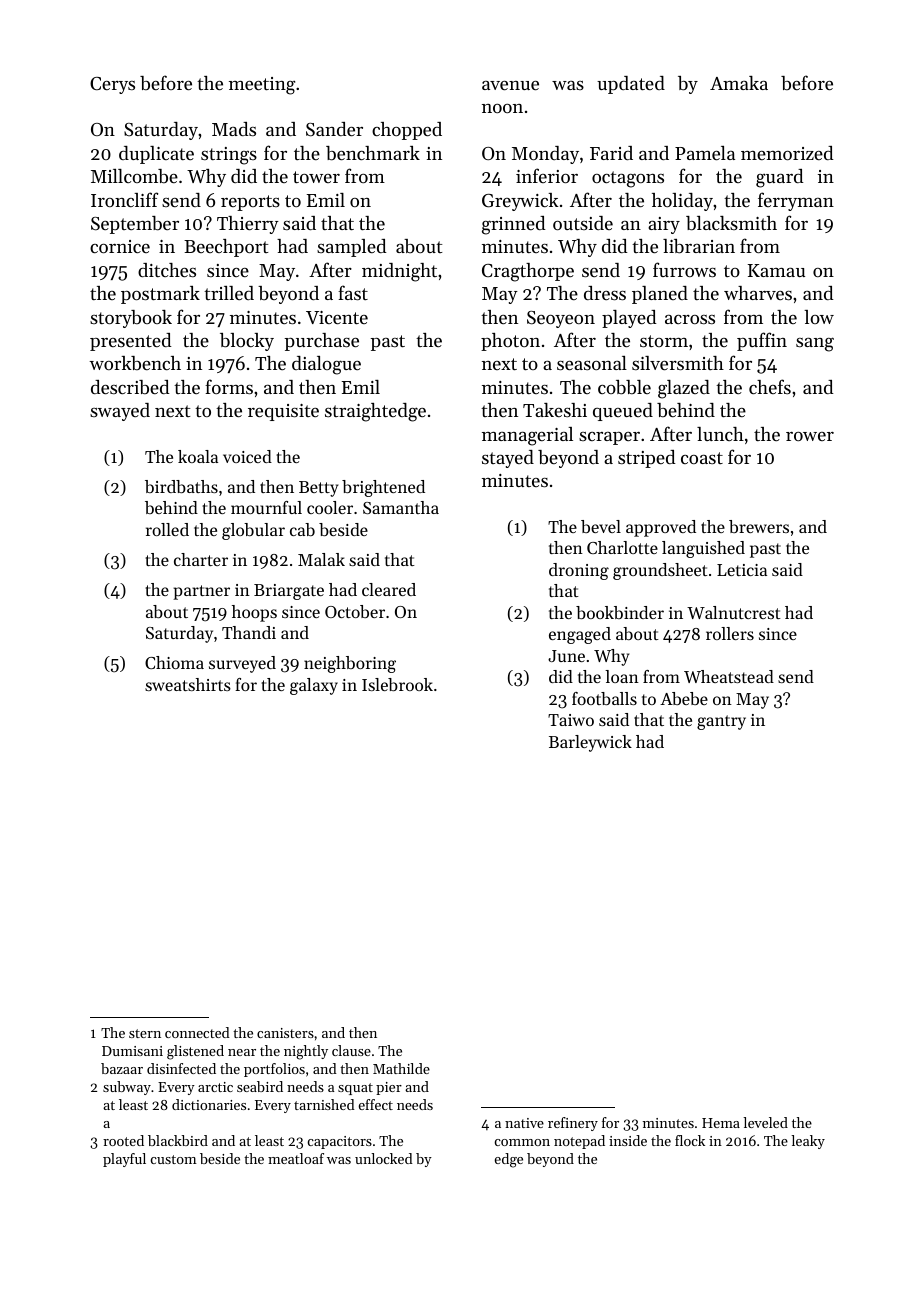 The image size is (924, 1311). I want to click on Islebrook, so click(397, 684).
